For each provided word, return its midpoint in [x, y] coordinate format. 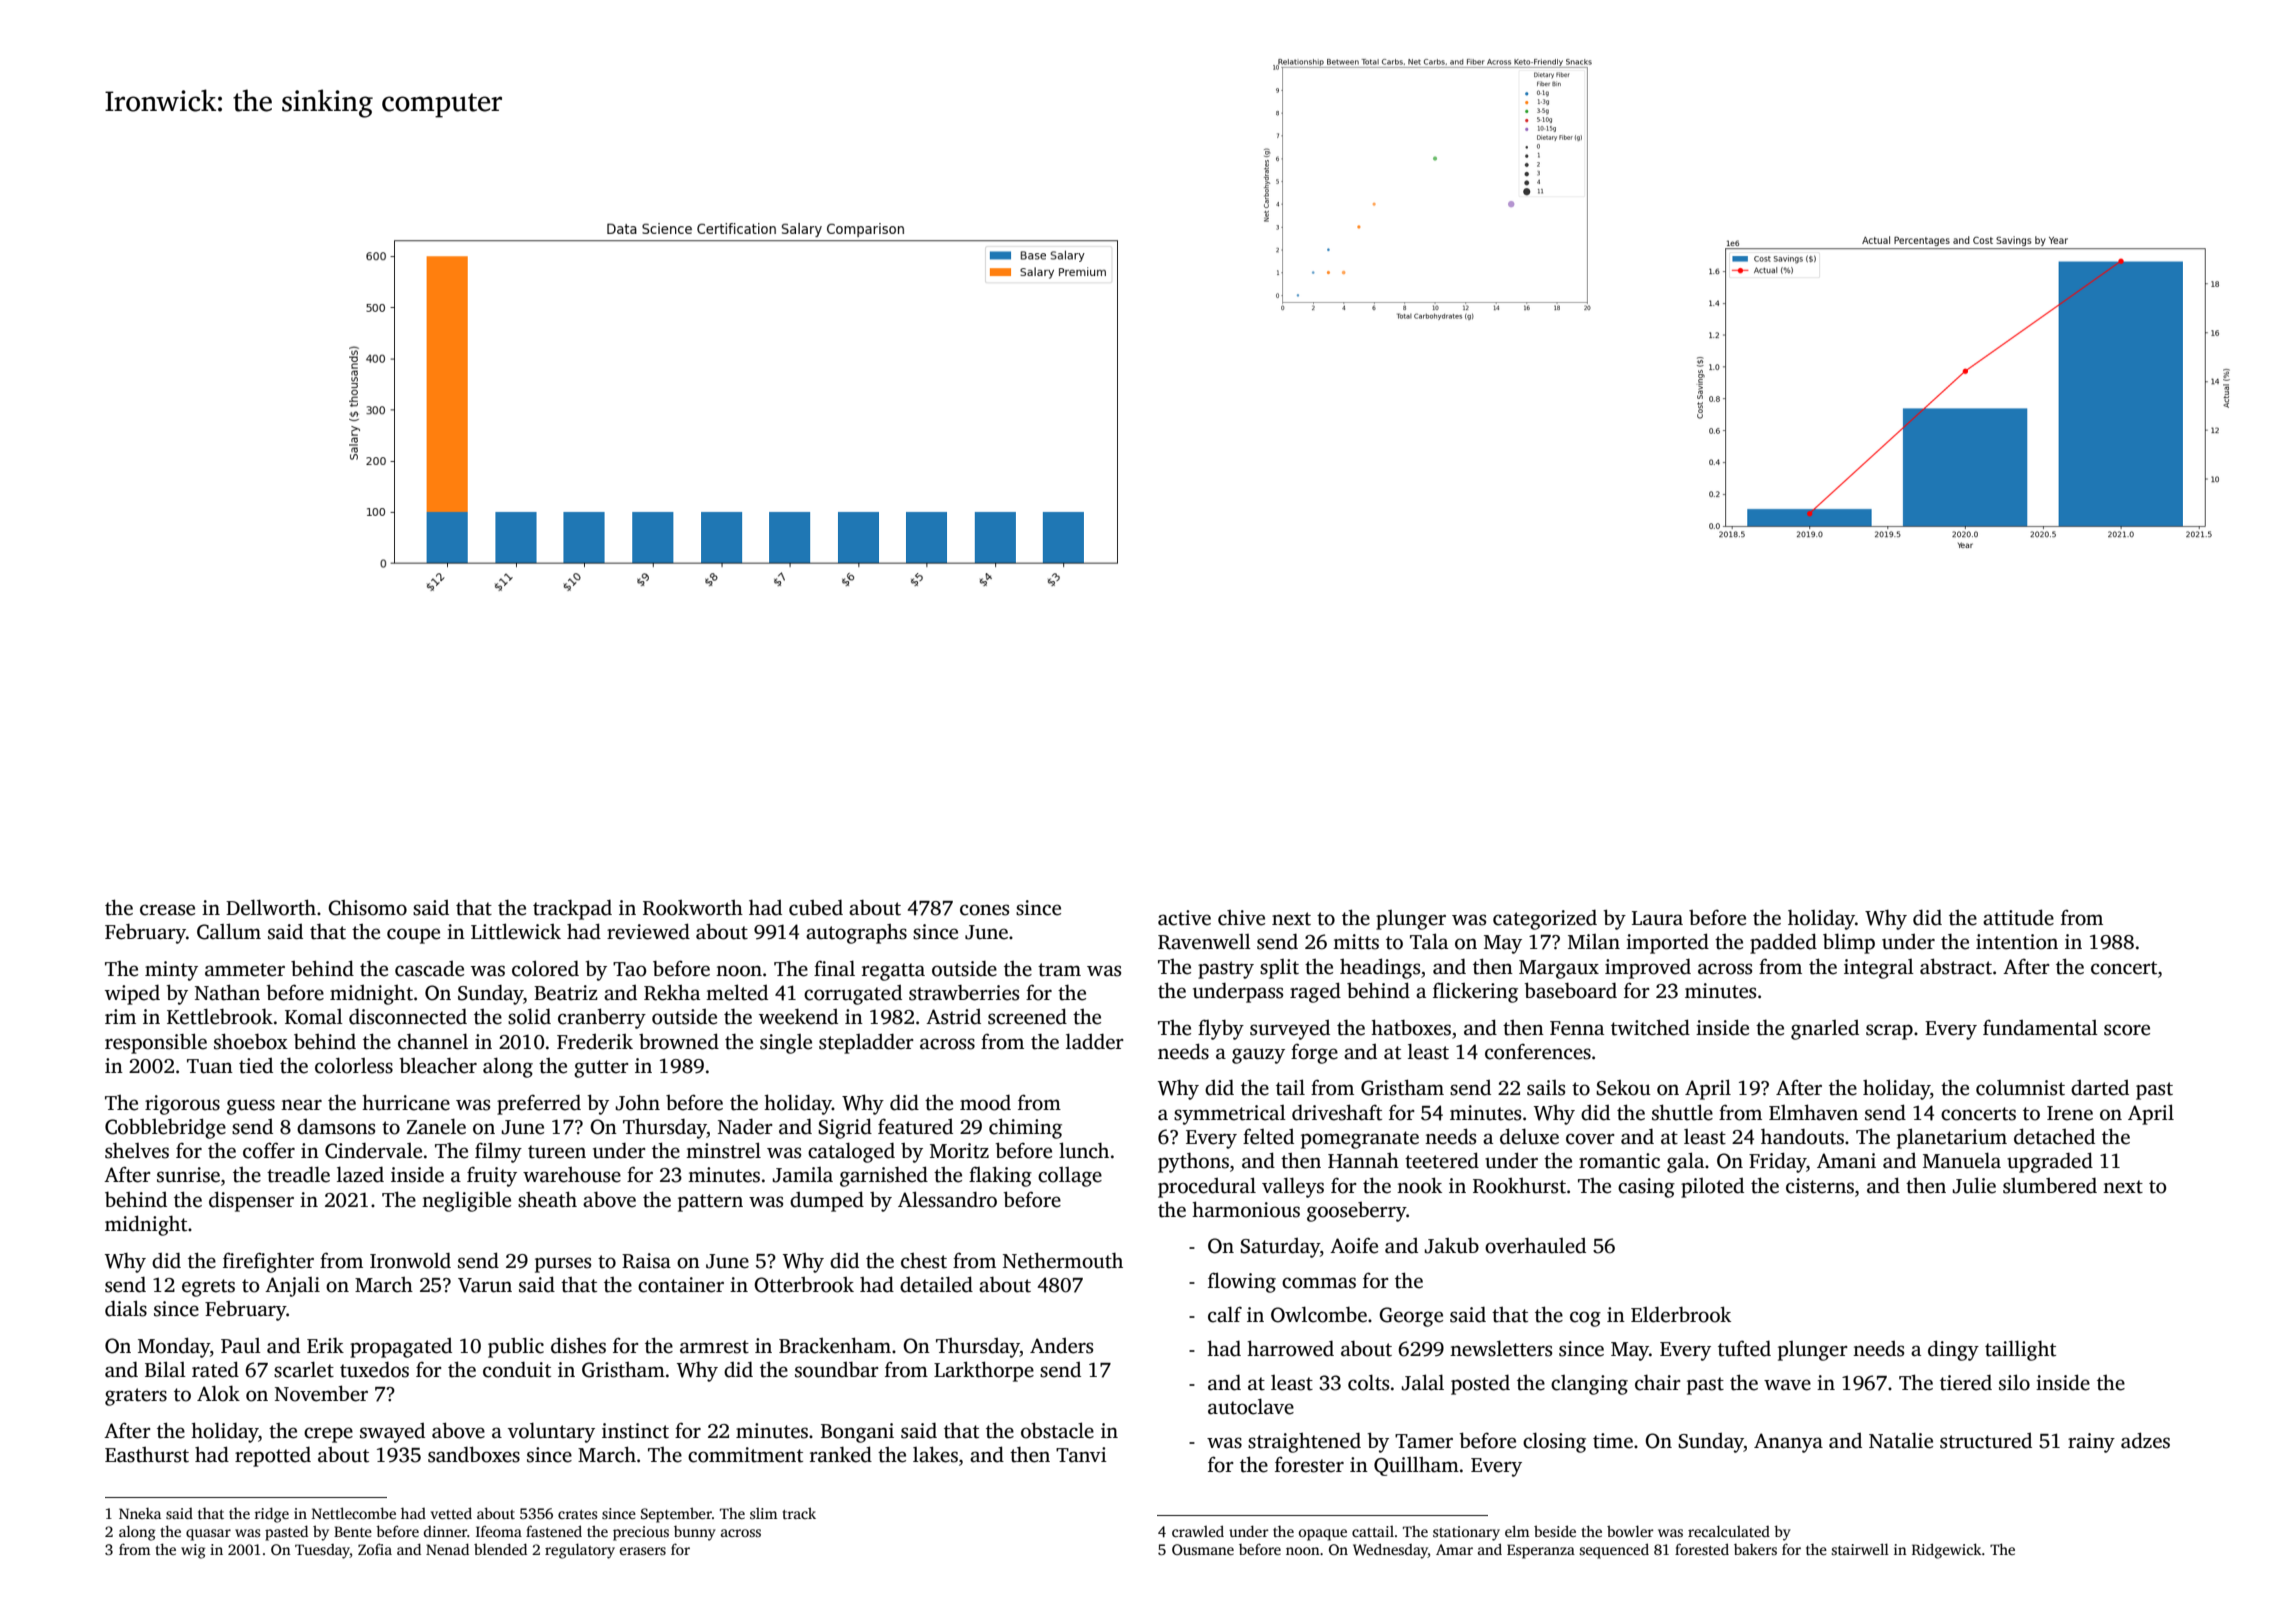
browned [679, 1041]
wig [193, 1551]
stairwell [1860, 1549]
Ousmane [1203, 1549]
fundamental [2040, 1027]
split [1279, 969]
